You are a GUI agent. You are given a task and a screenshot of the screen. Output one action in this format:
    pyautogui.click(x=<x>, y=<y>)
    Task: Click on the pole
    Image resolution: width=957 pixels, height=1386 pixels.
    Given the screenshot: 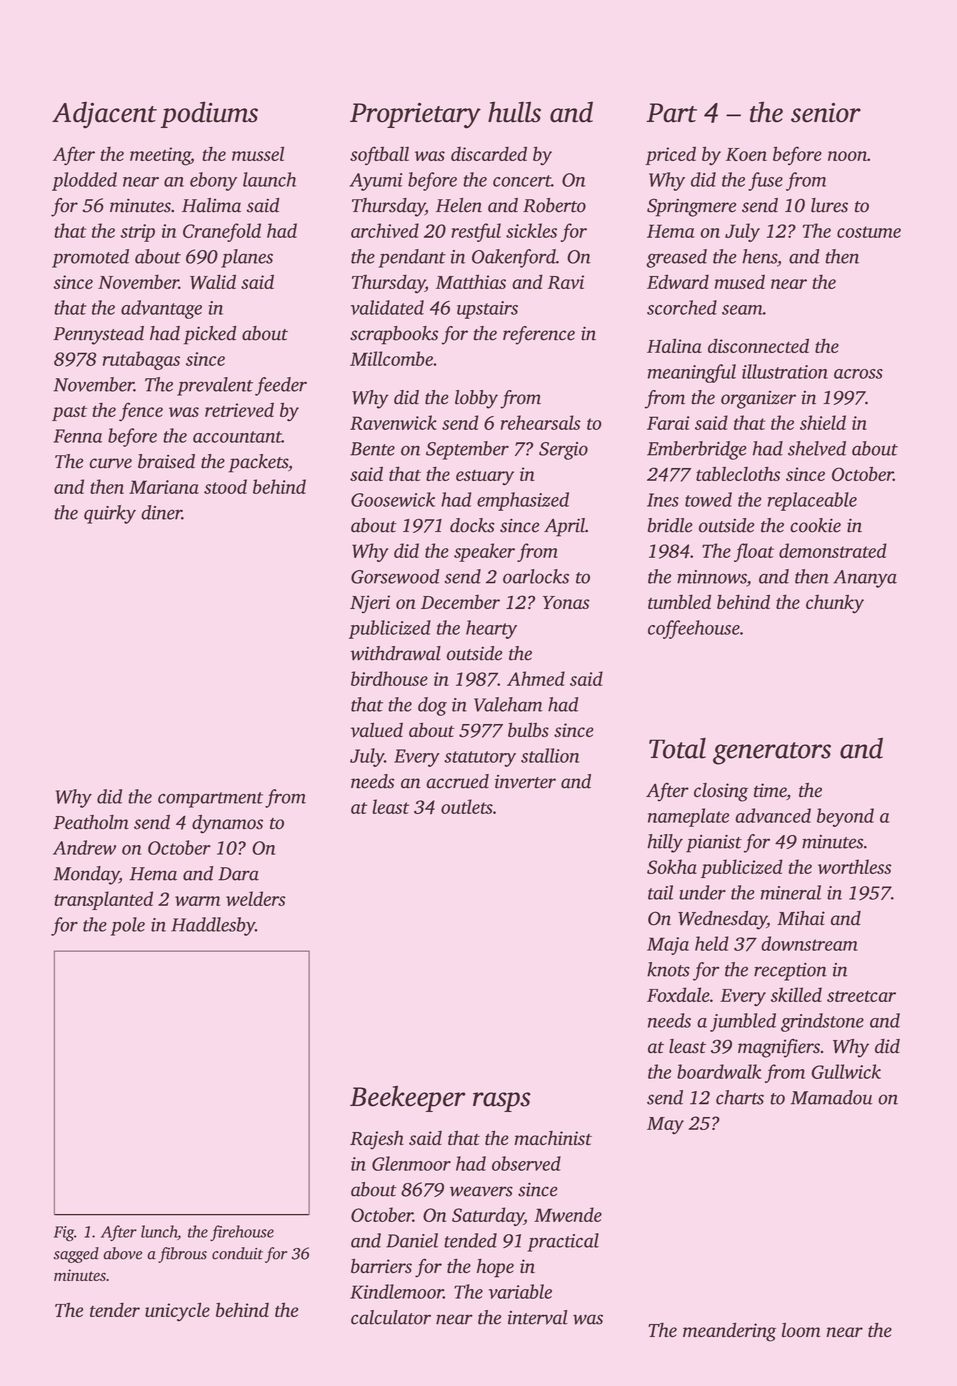 What is the action you would take?
    pyautogui.click(x=127, y=926)
